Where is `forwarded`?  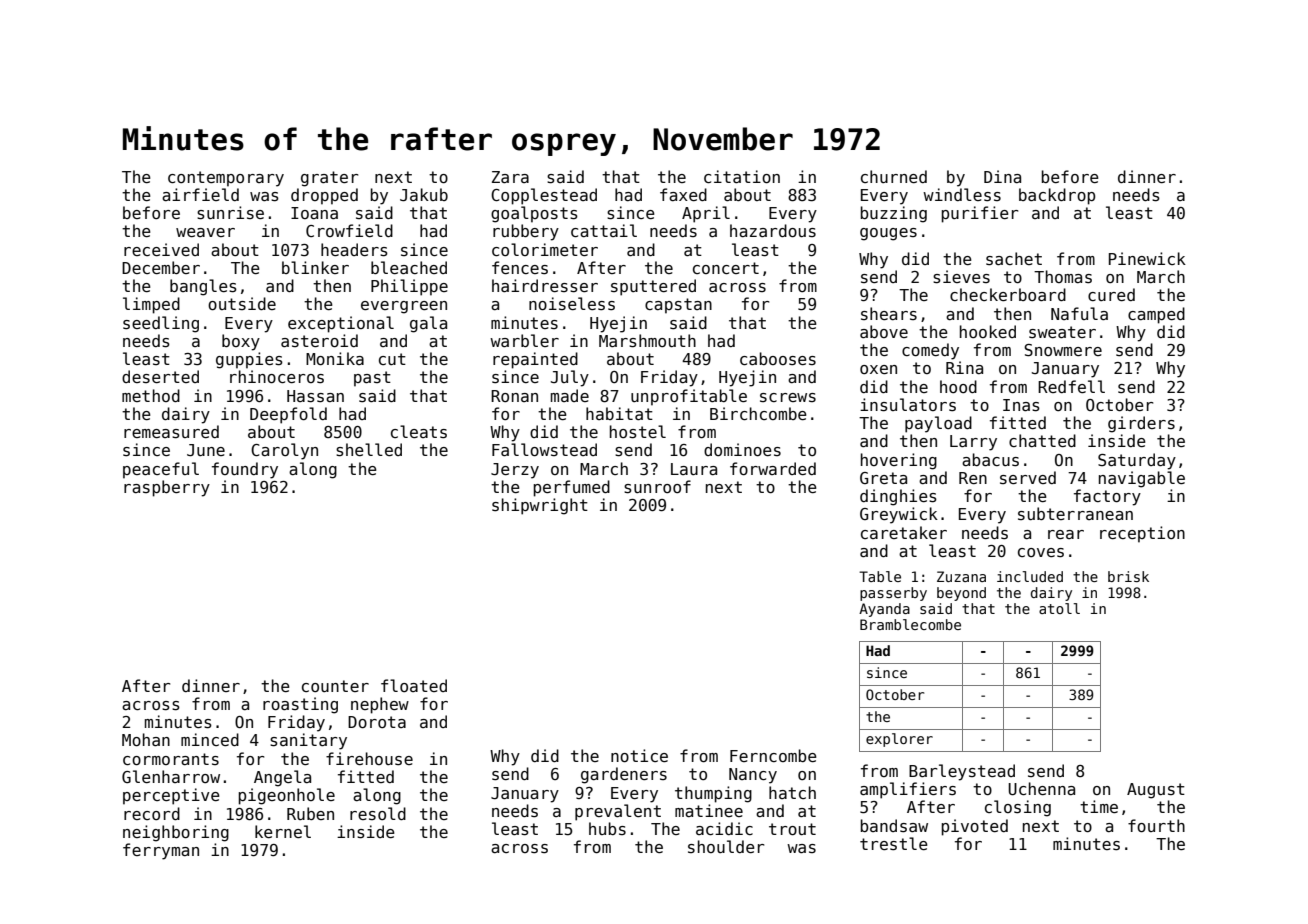
forwarded is located at coordinates (773, 468).
